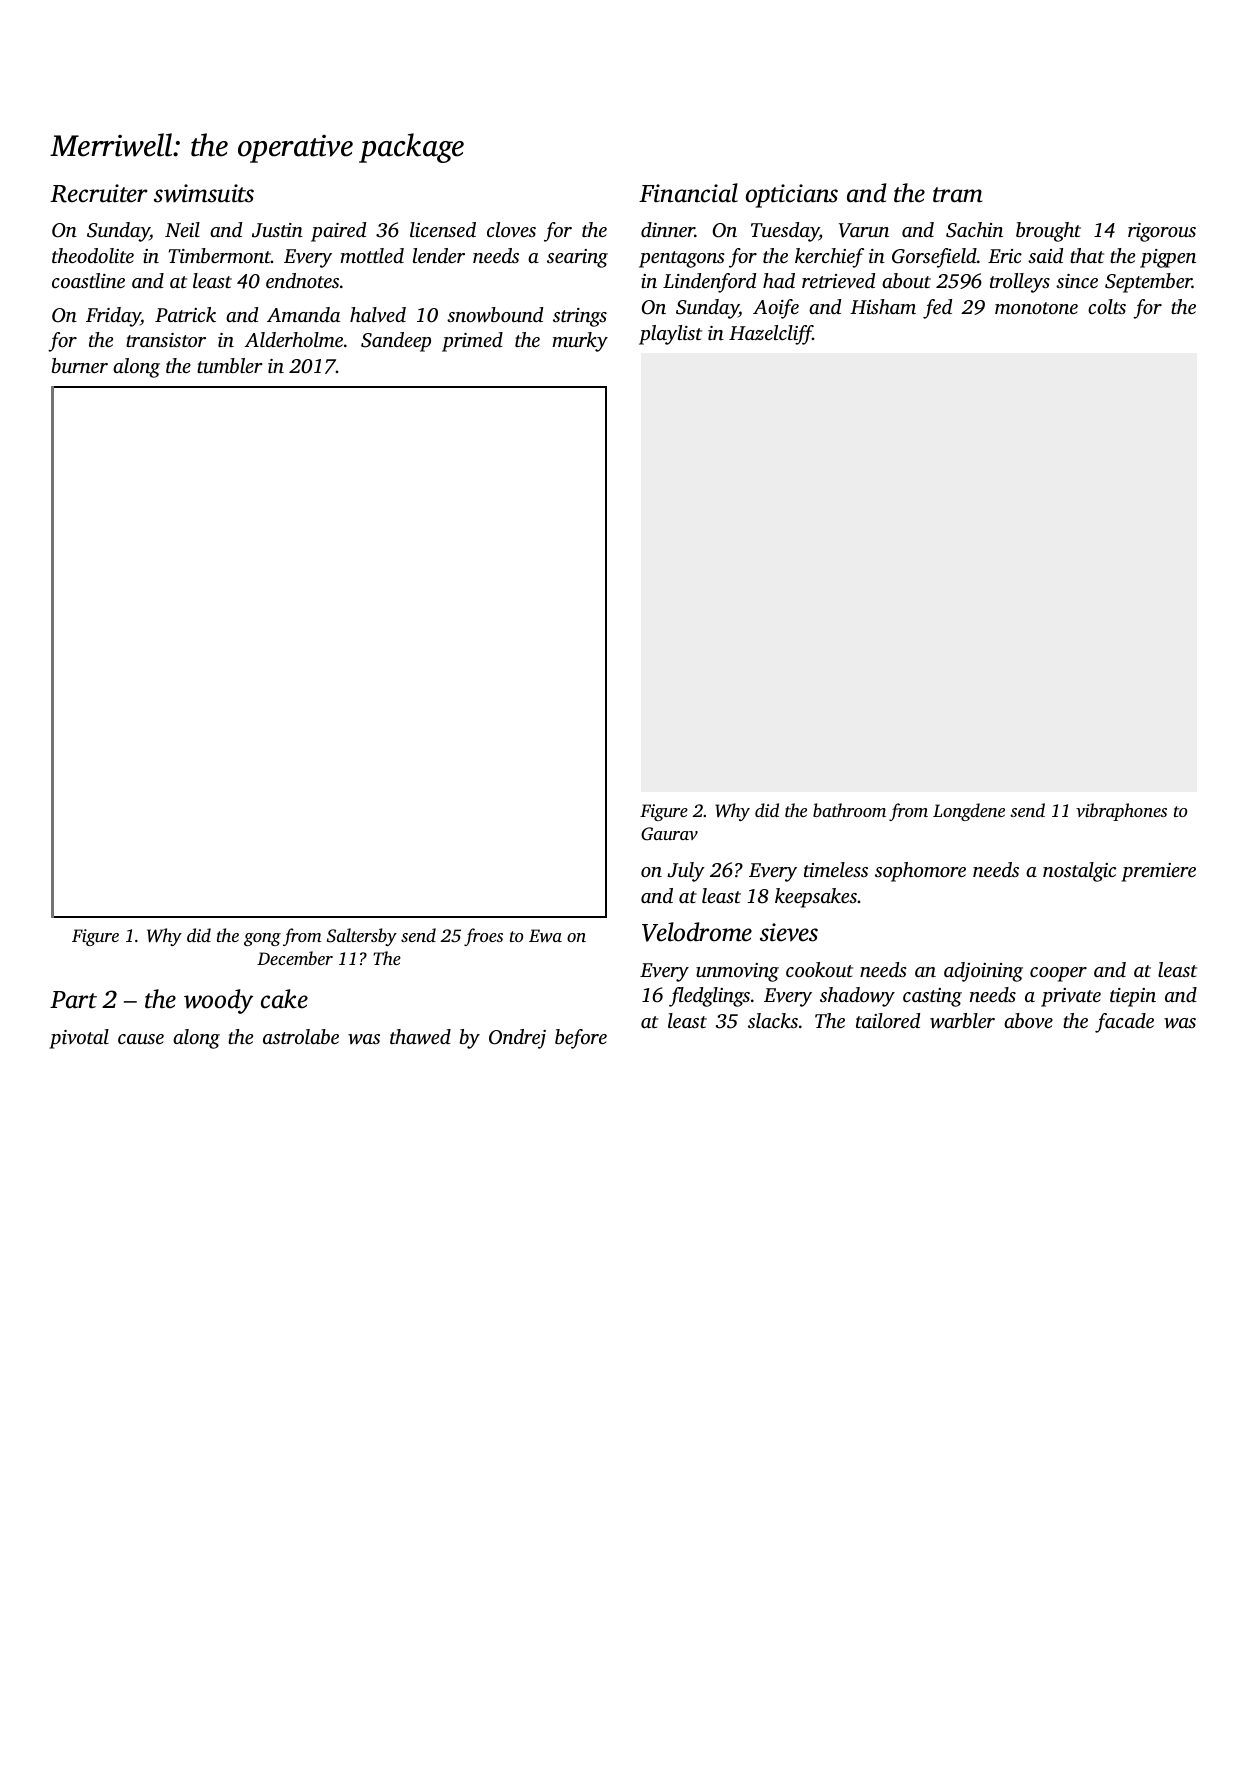  Describe the element at coordinates (773, 1020) in the image. I see `slacks` at that location.
